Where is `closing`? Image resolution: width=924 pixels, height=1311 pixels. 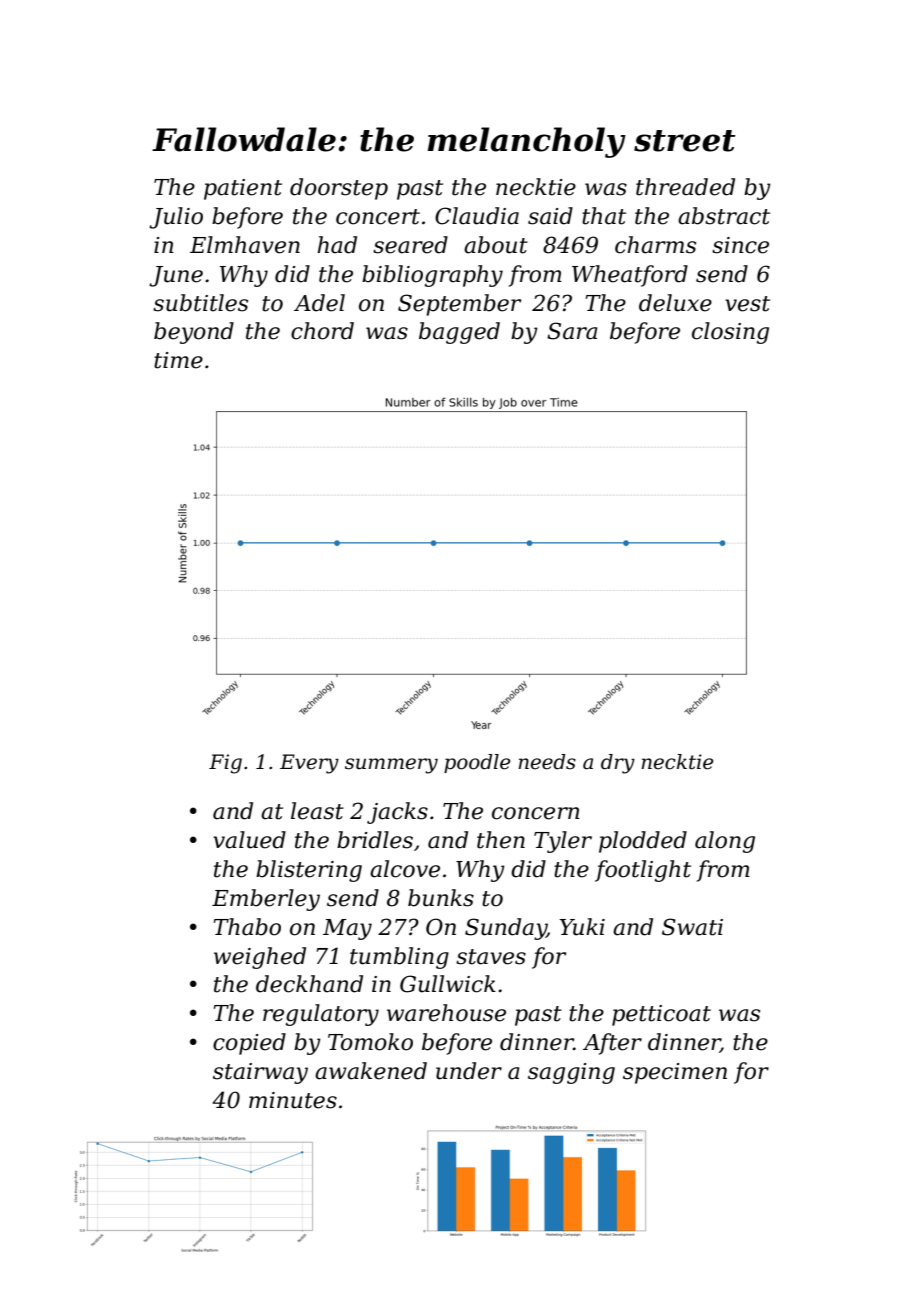
closing is located at coordinates (730, 333).
